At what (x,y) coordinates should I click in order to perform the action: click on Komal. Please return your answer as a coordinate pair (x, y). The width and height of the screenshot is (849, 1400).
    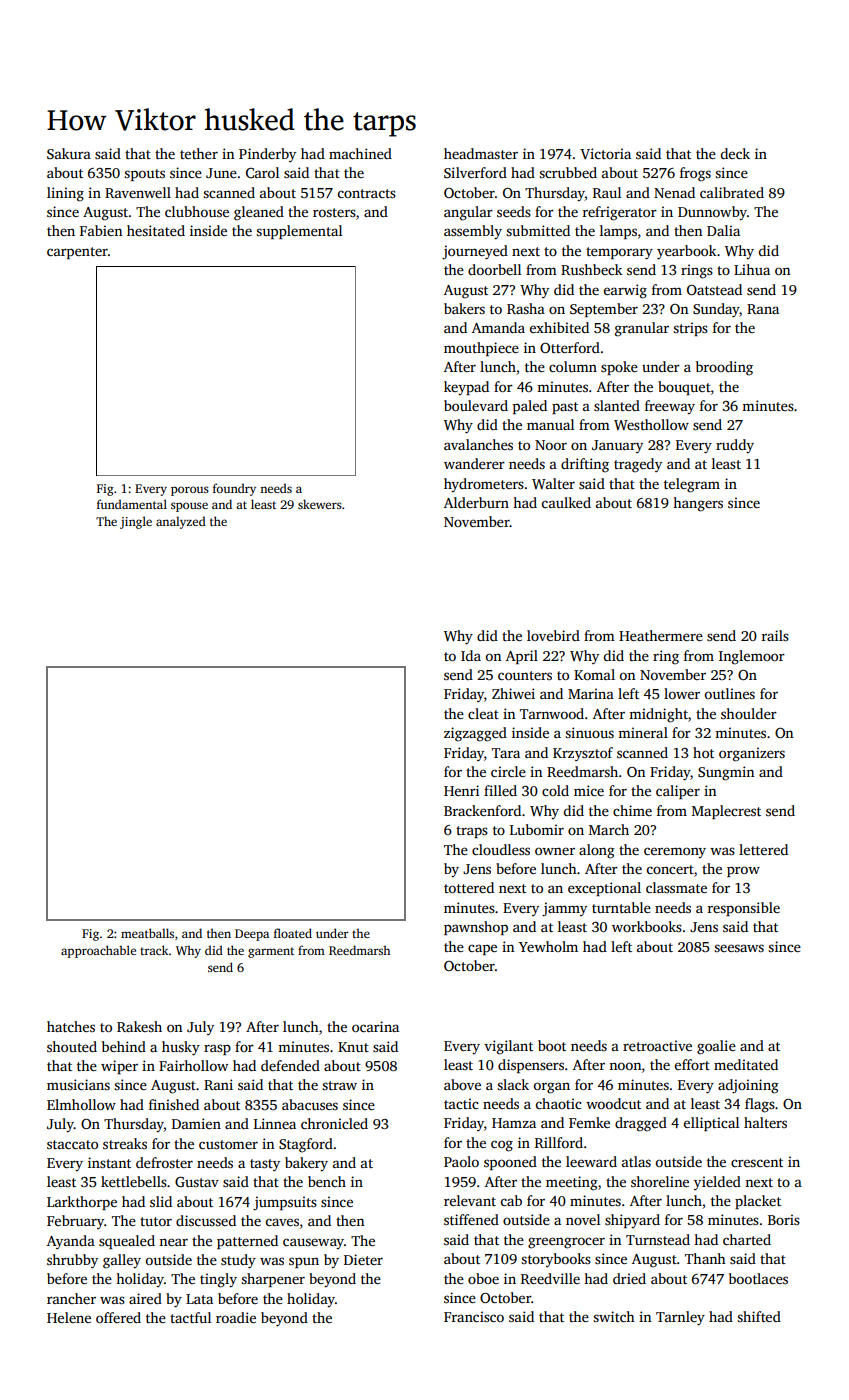
    Looking at the image, I should click on (594, 674).
